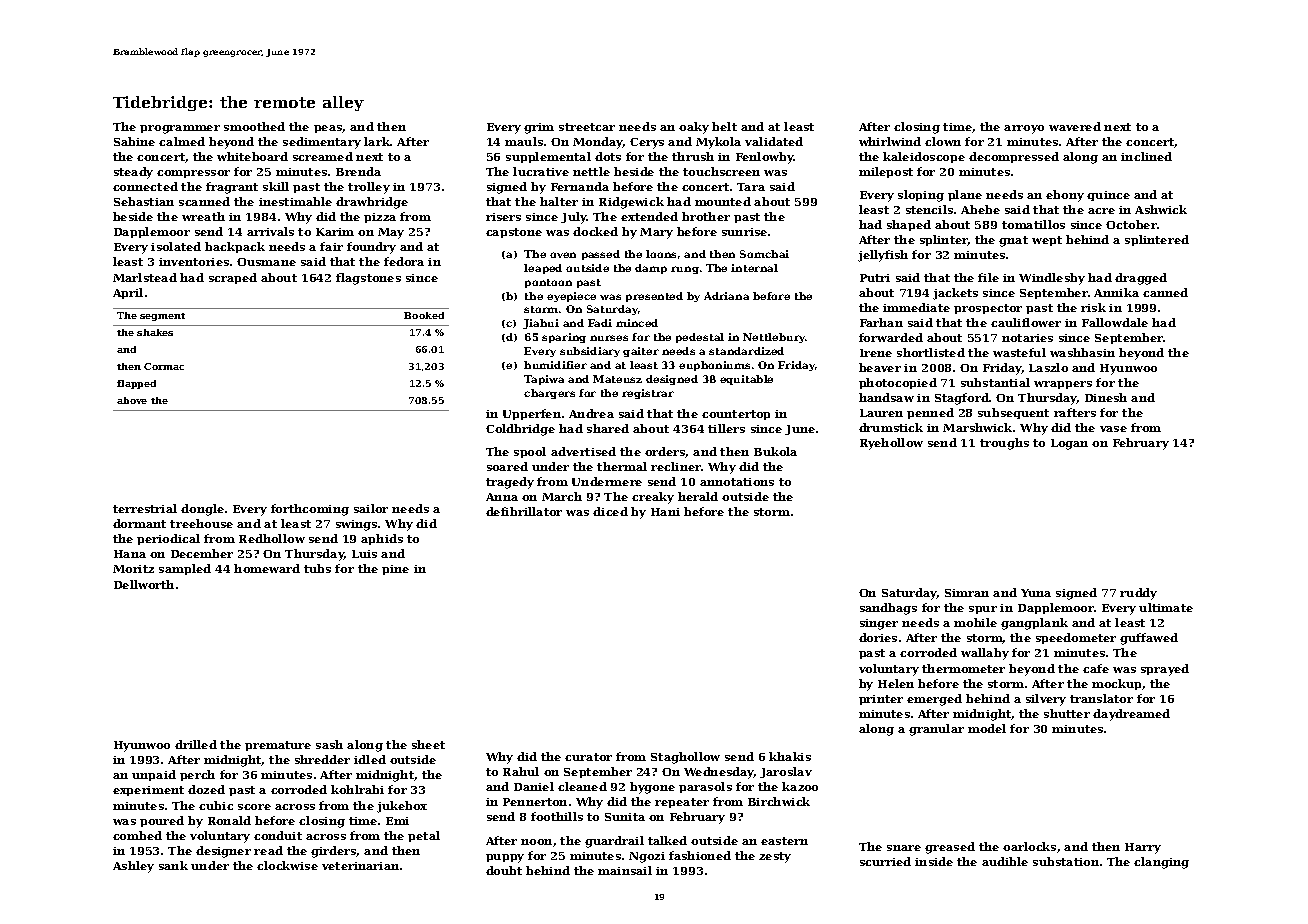  I want to click on programmer, so click(180, 129).
